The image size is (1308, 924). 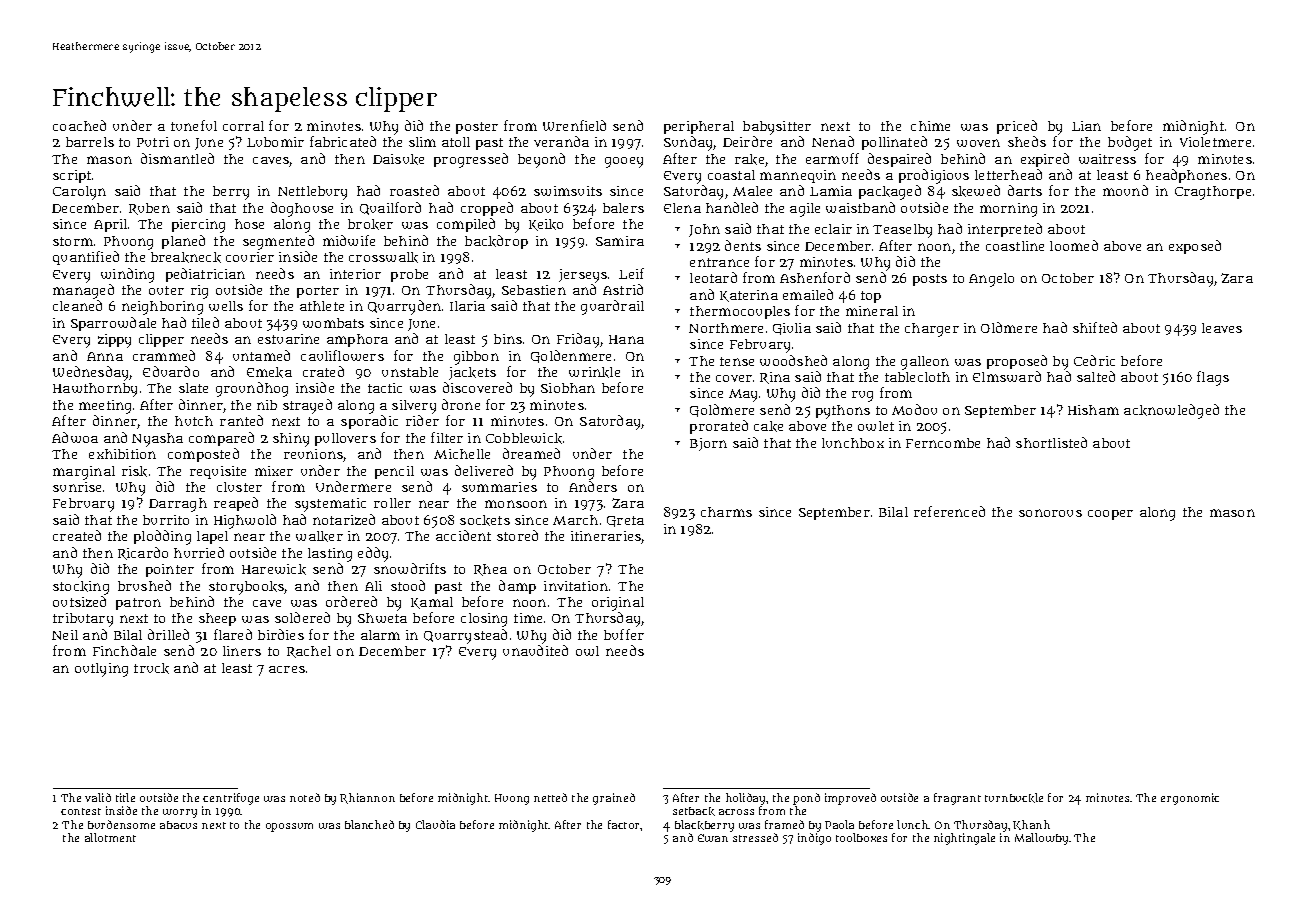 I want to click on dreamed, so click(x=531, y=453).
